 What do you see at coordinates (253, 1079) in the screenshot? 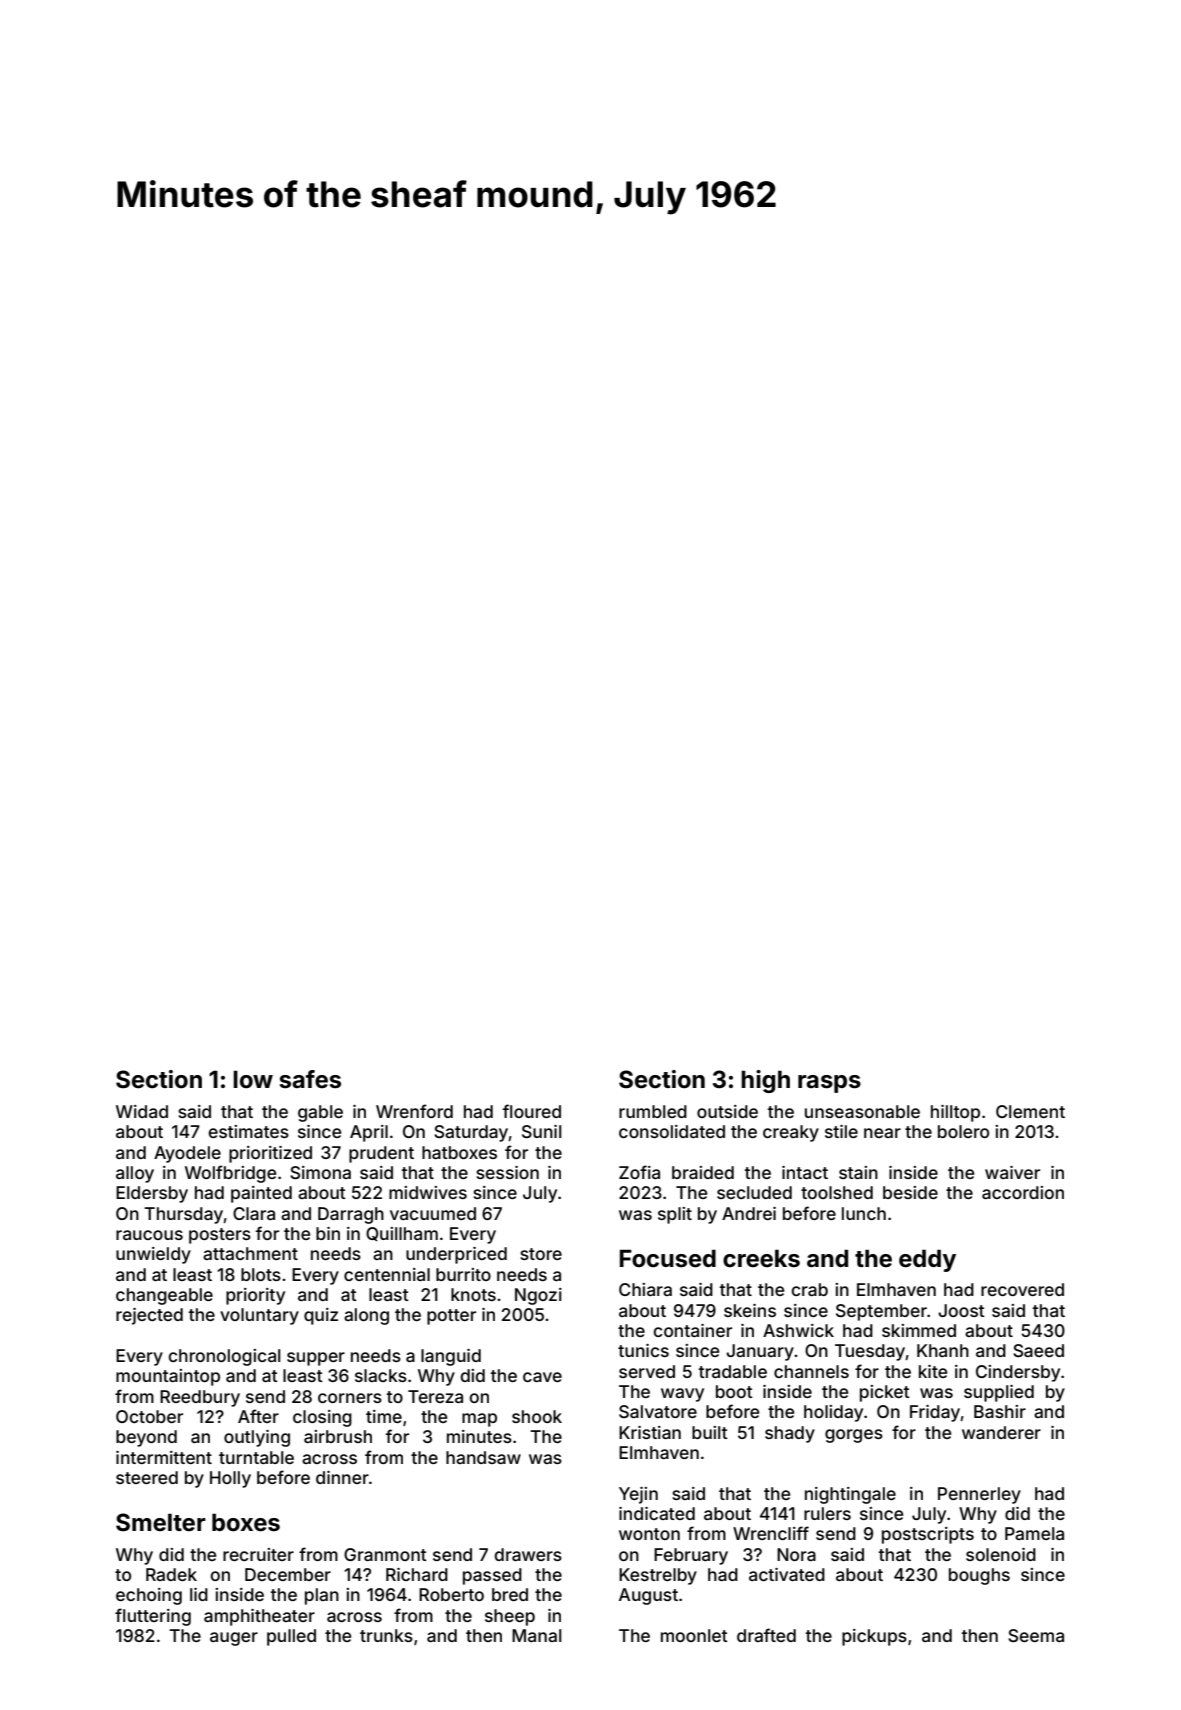
I see `low` at bounding box center [253, 1079].
